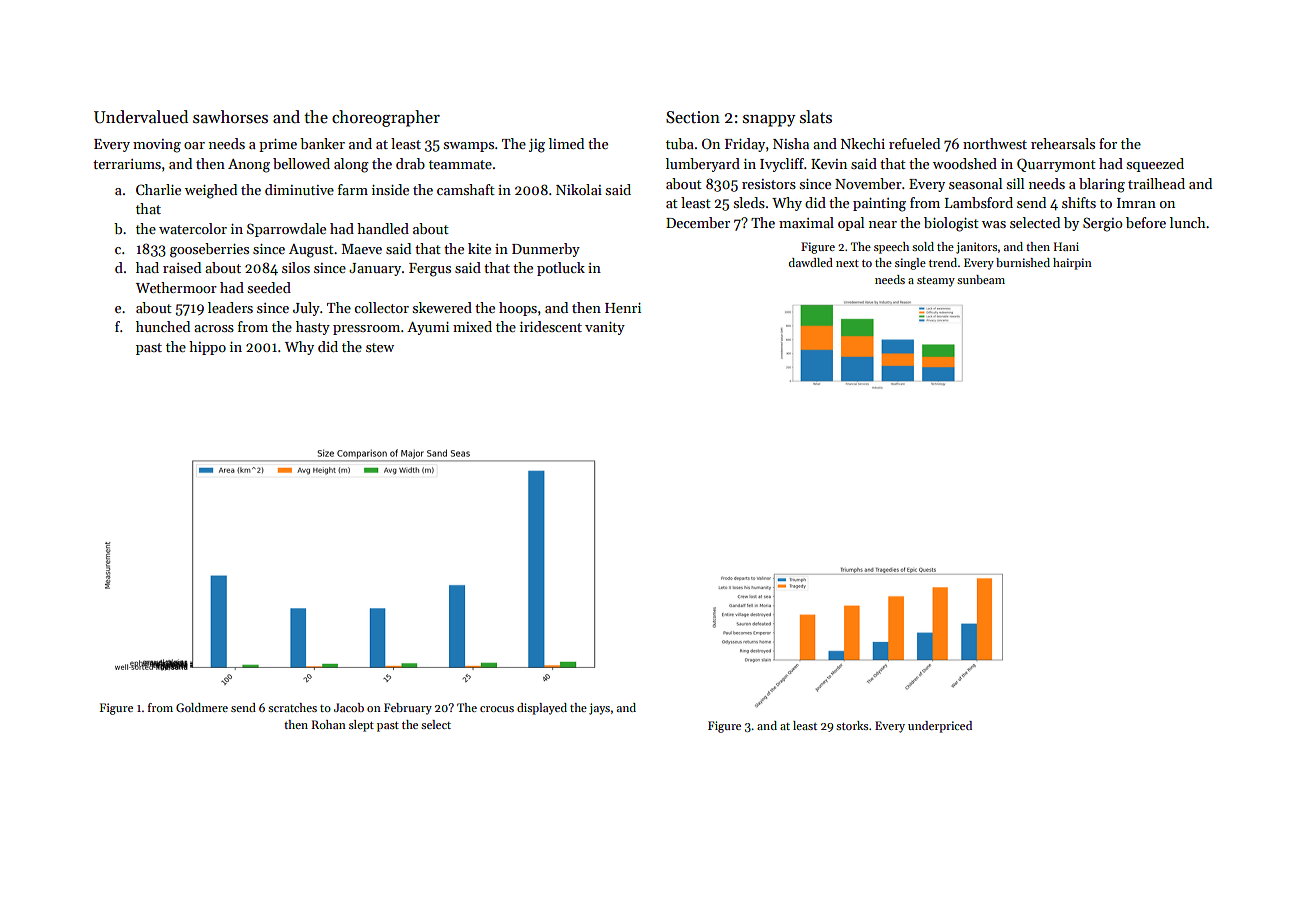 This page has height=924, width=1308. What do you see at coordinates (329, 724) in the page?
I see `Rohan` at bounding box center [329, 724].
